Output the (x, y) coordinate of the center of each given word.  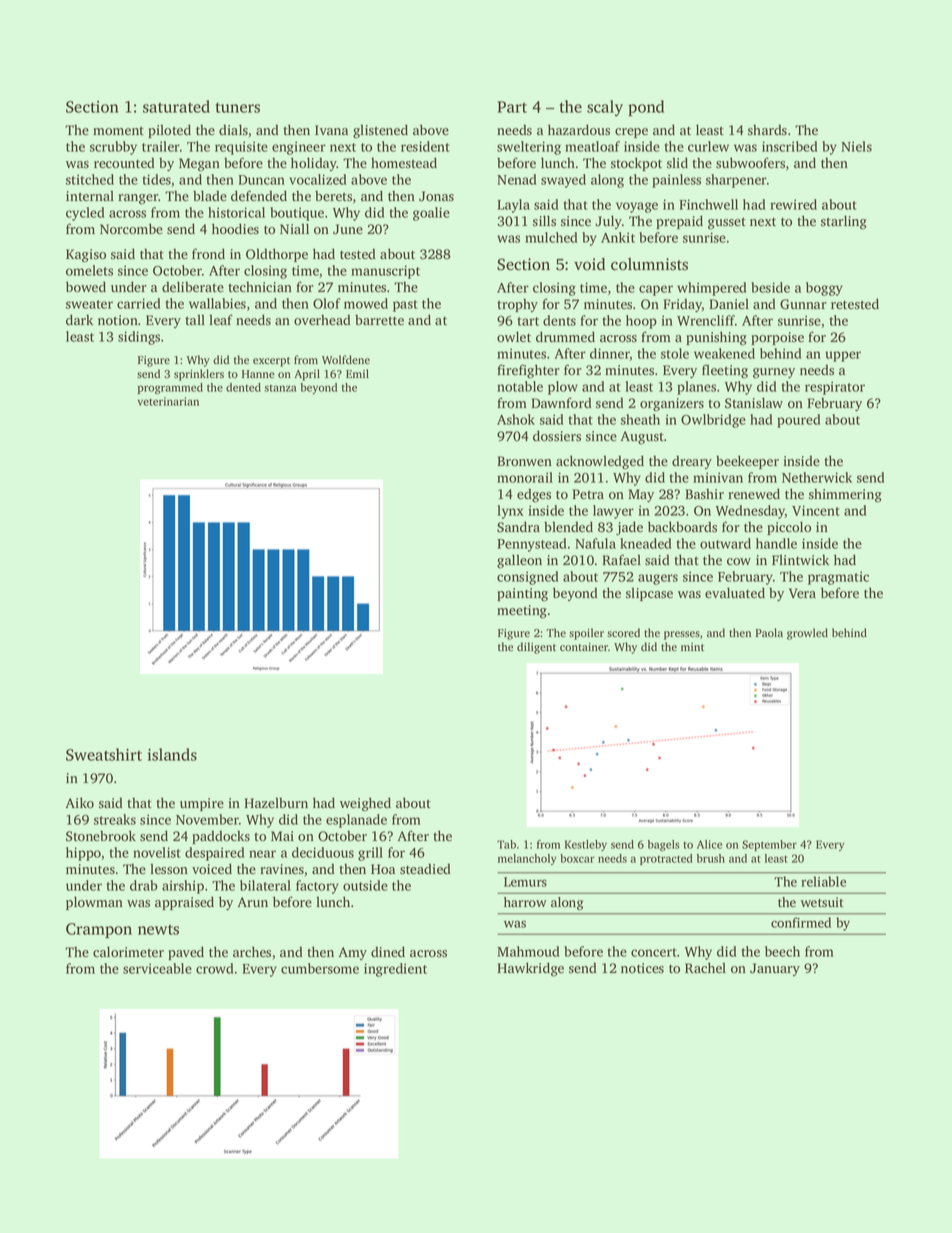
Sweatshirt (104, 754)
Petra (588, 494)
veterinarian (168, 401)
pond (646, 108)
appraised (184, 903)
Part (512, 107)
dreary (692, 462)
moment (118, 131)
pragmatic (838, 578)
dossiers (557, 436)
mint (692, 647)
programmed (170, 388)
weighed (365, 804)
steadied (425, 869)
